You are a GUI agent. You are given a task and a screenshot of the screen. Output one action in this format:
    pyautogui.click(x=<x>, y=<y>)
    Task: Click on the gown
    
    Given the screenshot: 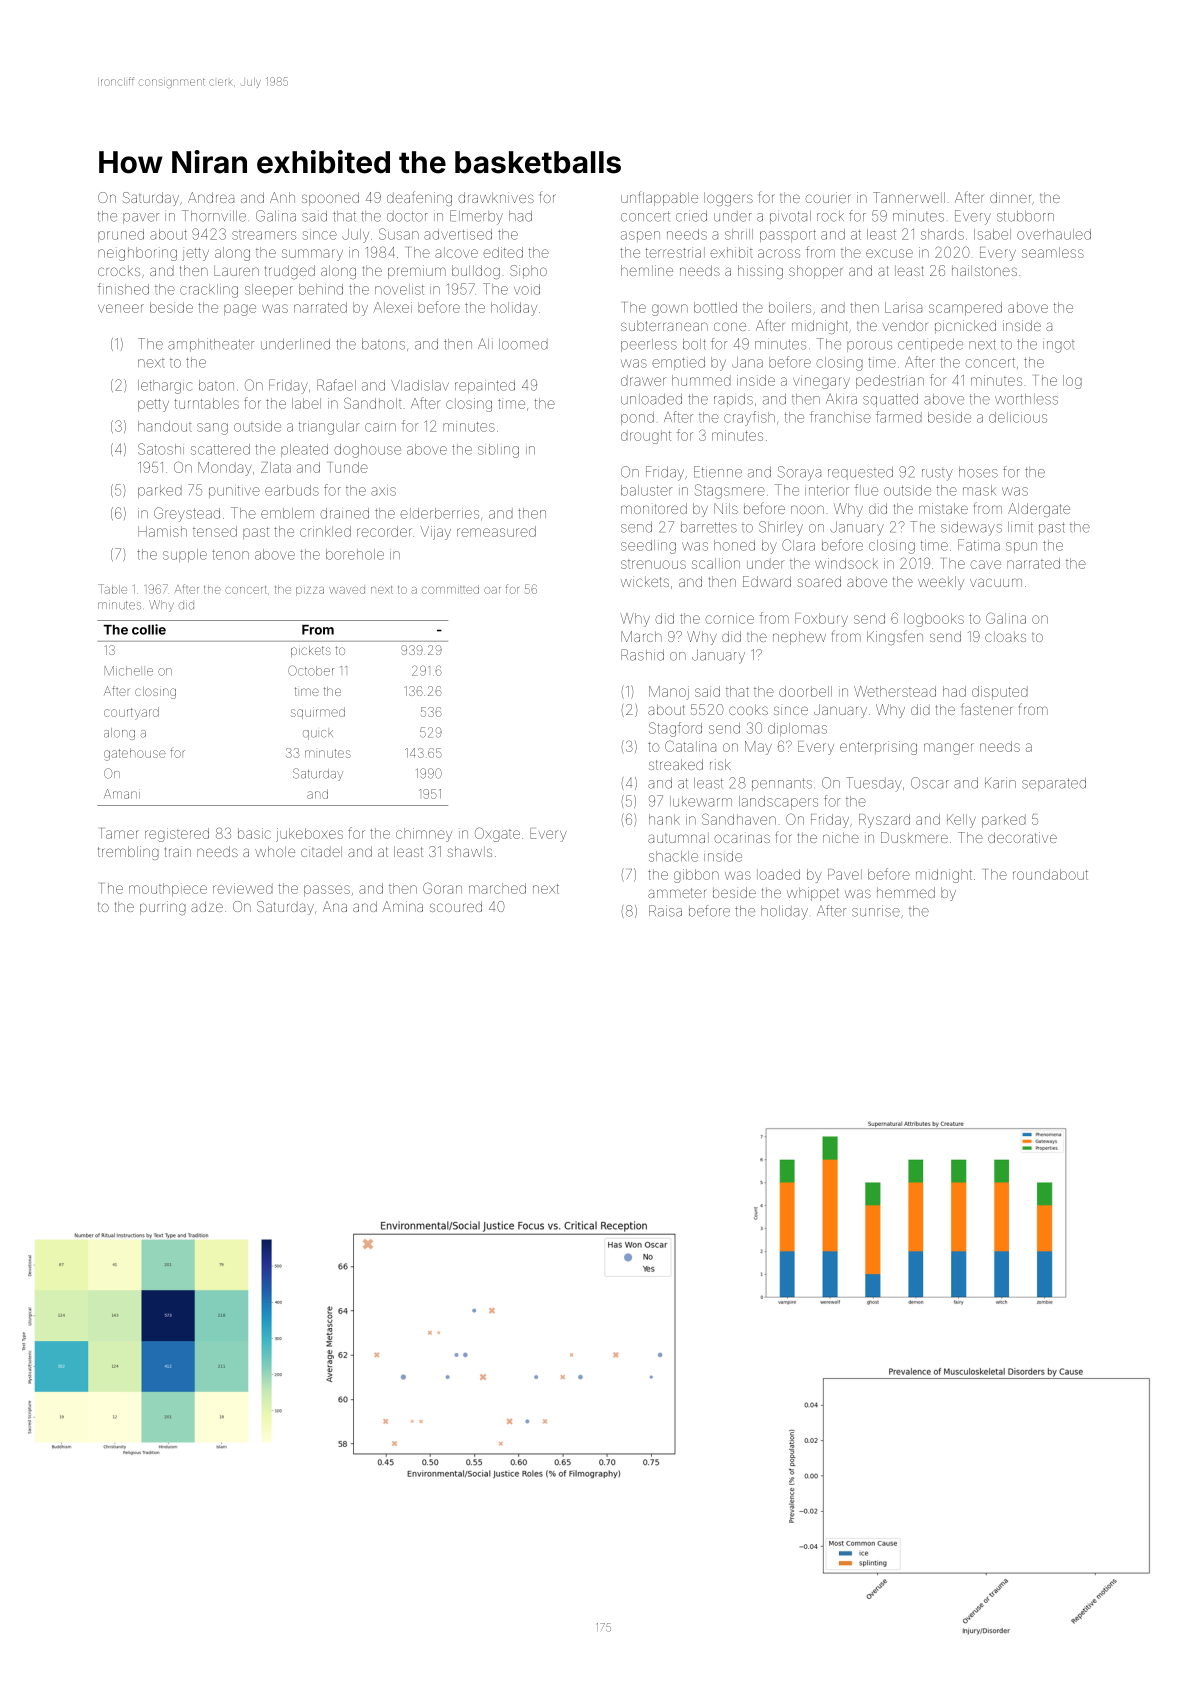 What is the action you would take?
    pyautogui.click(x=670, y=310)
